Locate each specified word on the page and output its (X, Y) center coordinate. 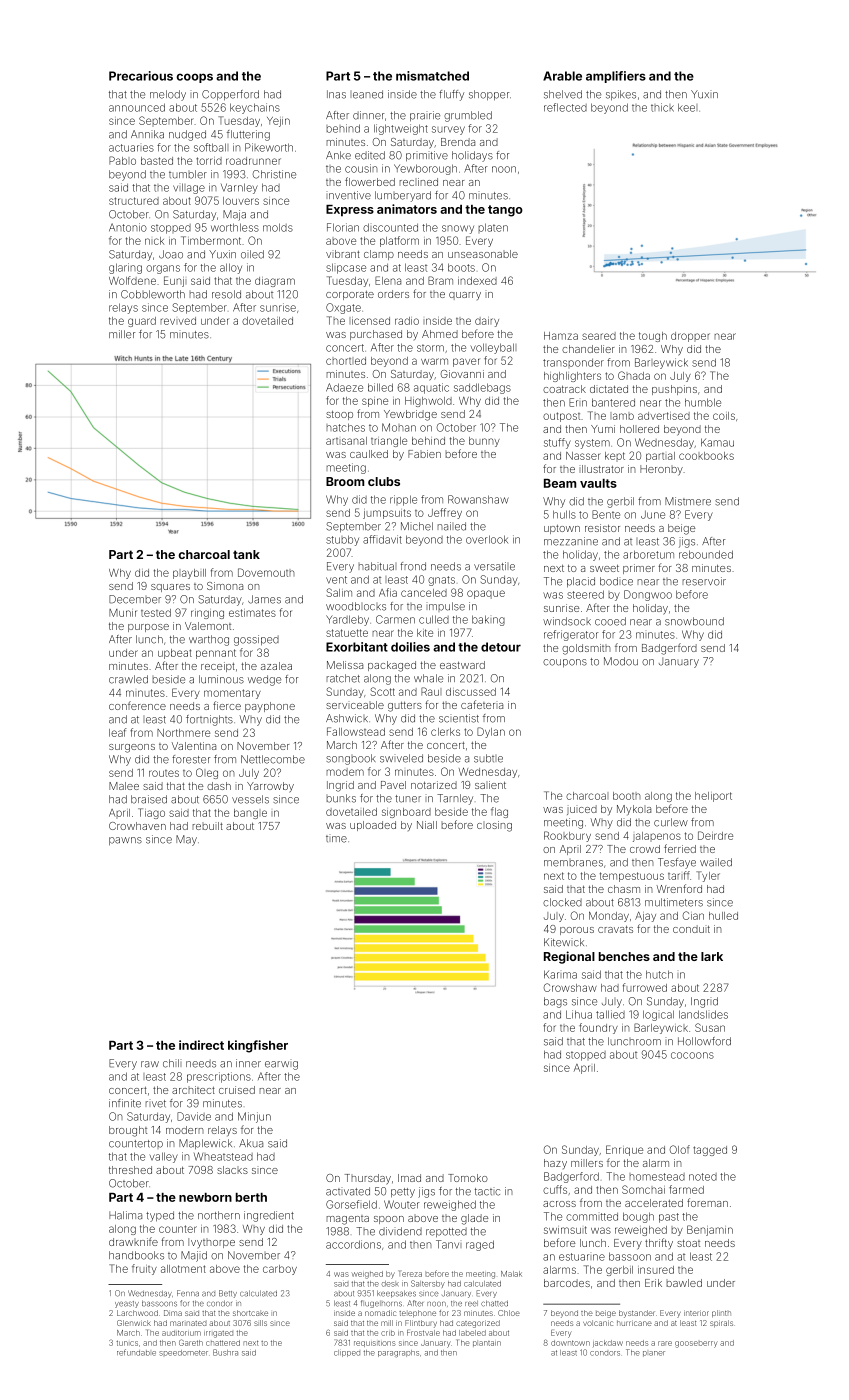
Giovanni (462, 374)
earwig (281, 1065)
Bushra (225, 1352)
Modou (621, 661)
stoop (339, 415)
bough (638, 1217)
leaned (366, 94)
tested (156, 613)
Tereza (410, 1274)
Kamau (717, 442)
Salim (339, 592)
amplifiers (616, 77)
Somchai (643, 1189)
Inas (336, 94)
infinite (125, 1103)
